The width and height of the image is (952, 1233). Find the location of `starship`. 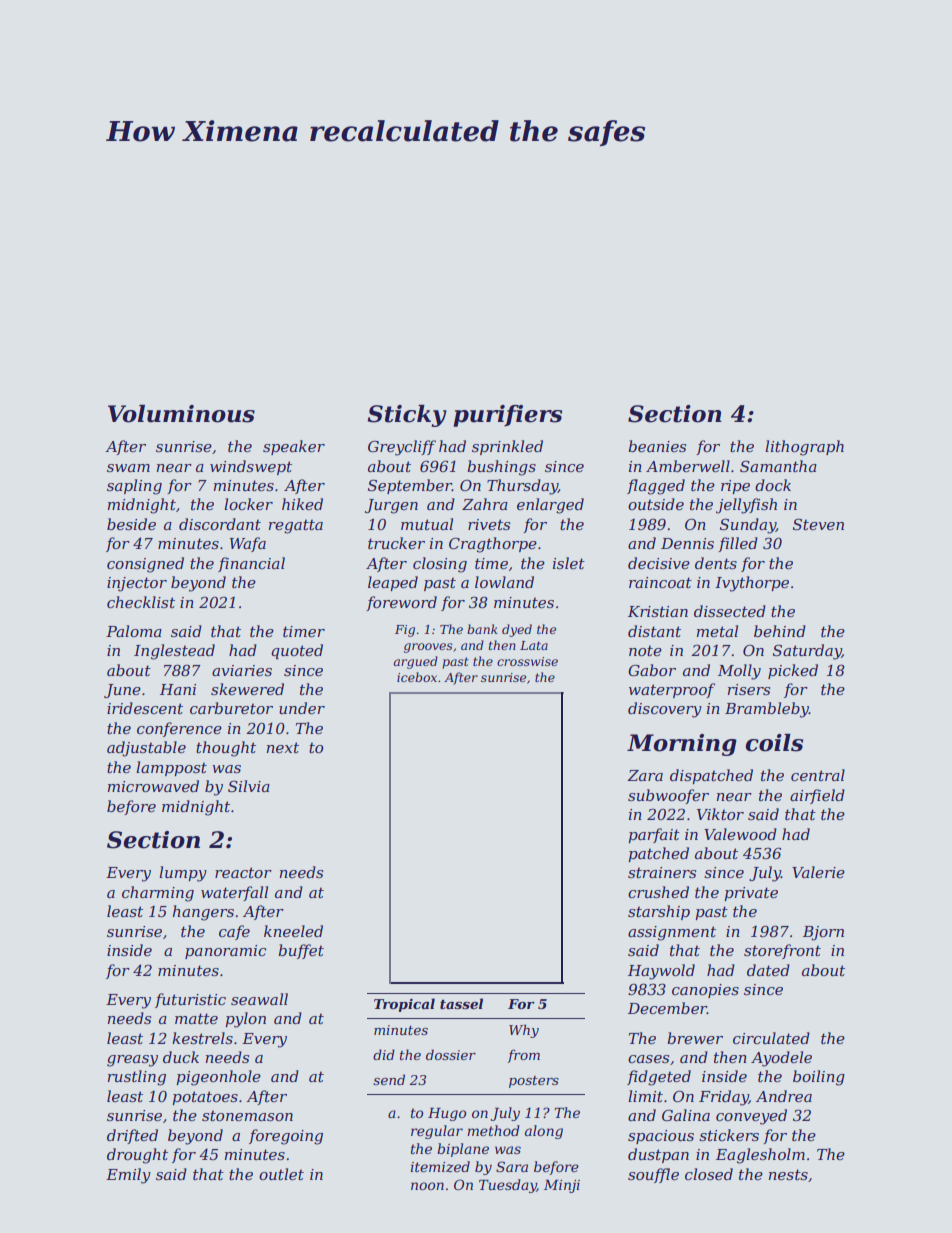

starship is located at coordinates (659, 912).
